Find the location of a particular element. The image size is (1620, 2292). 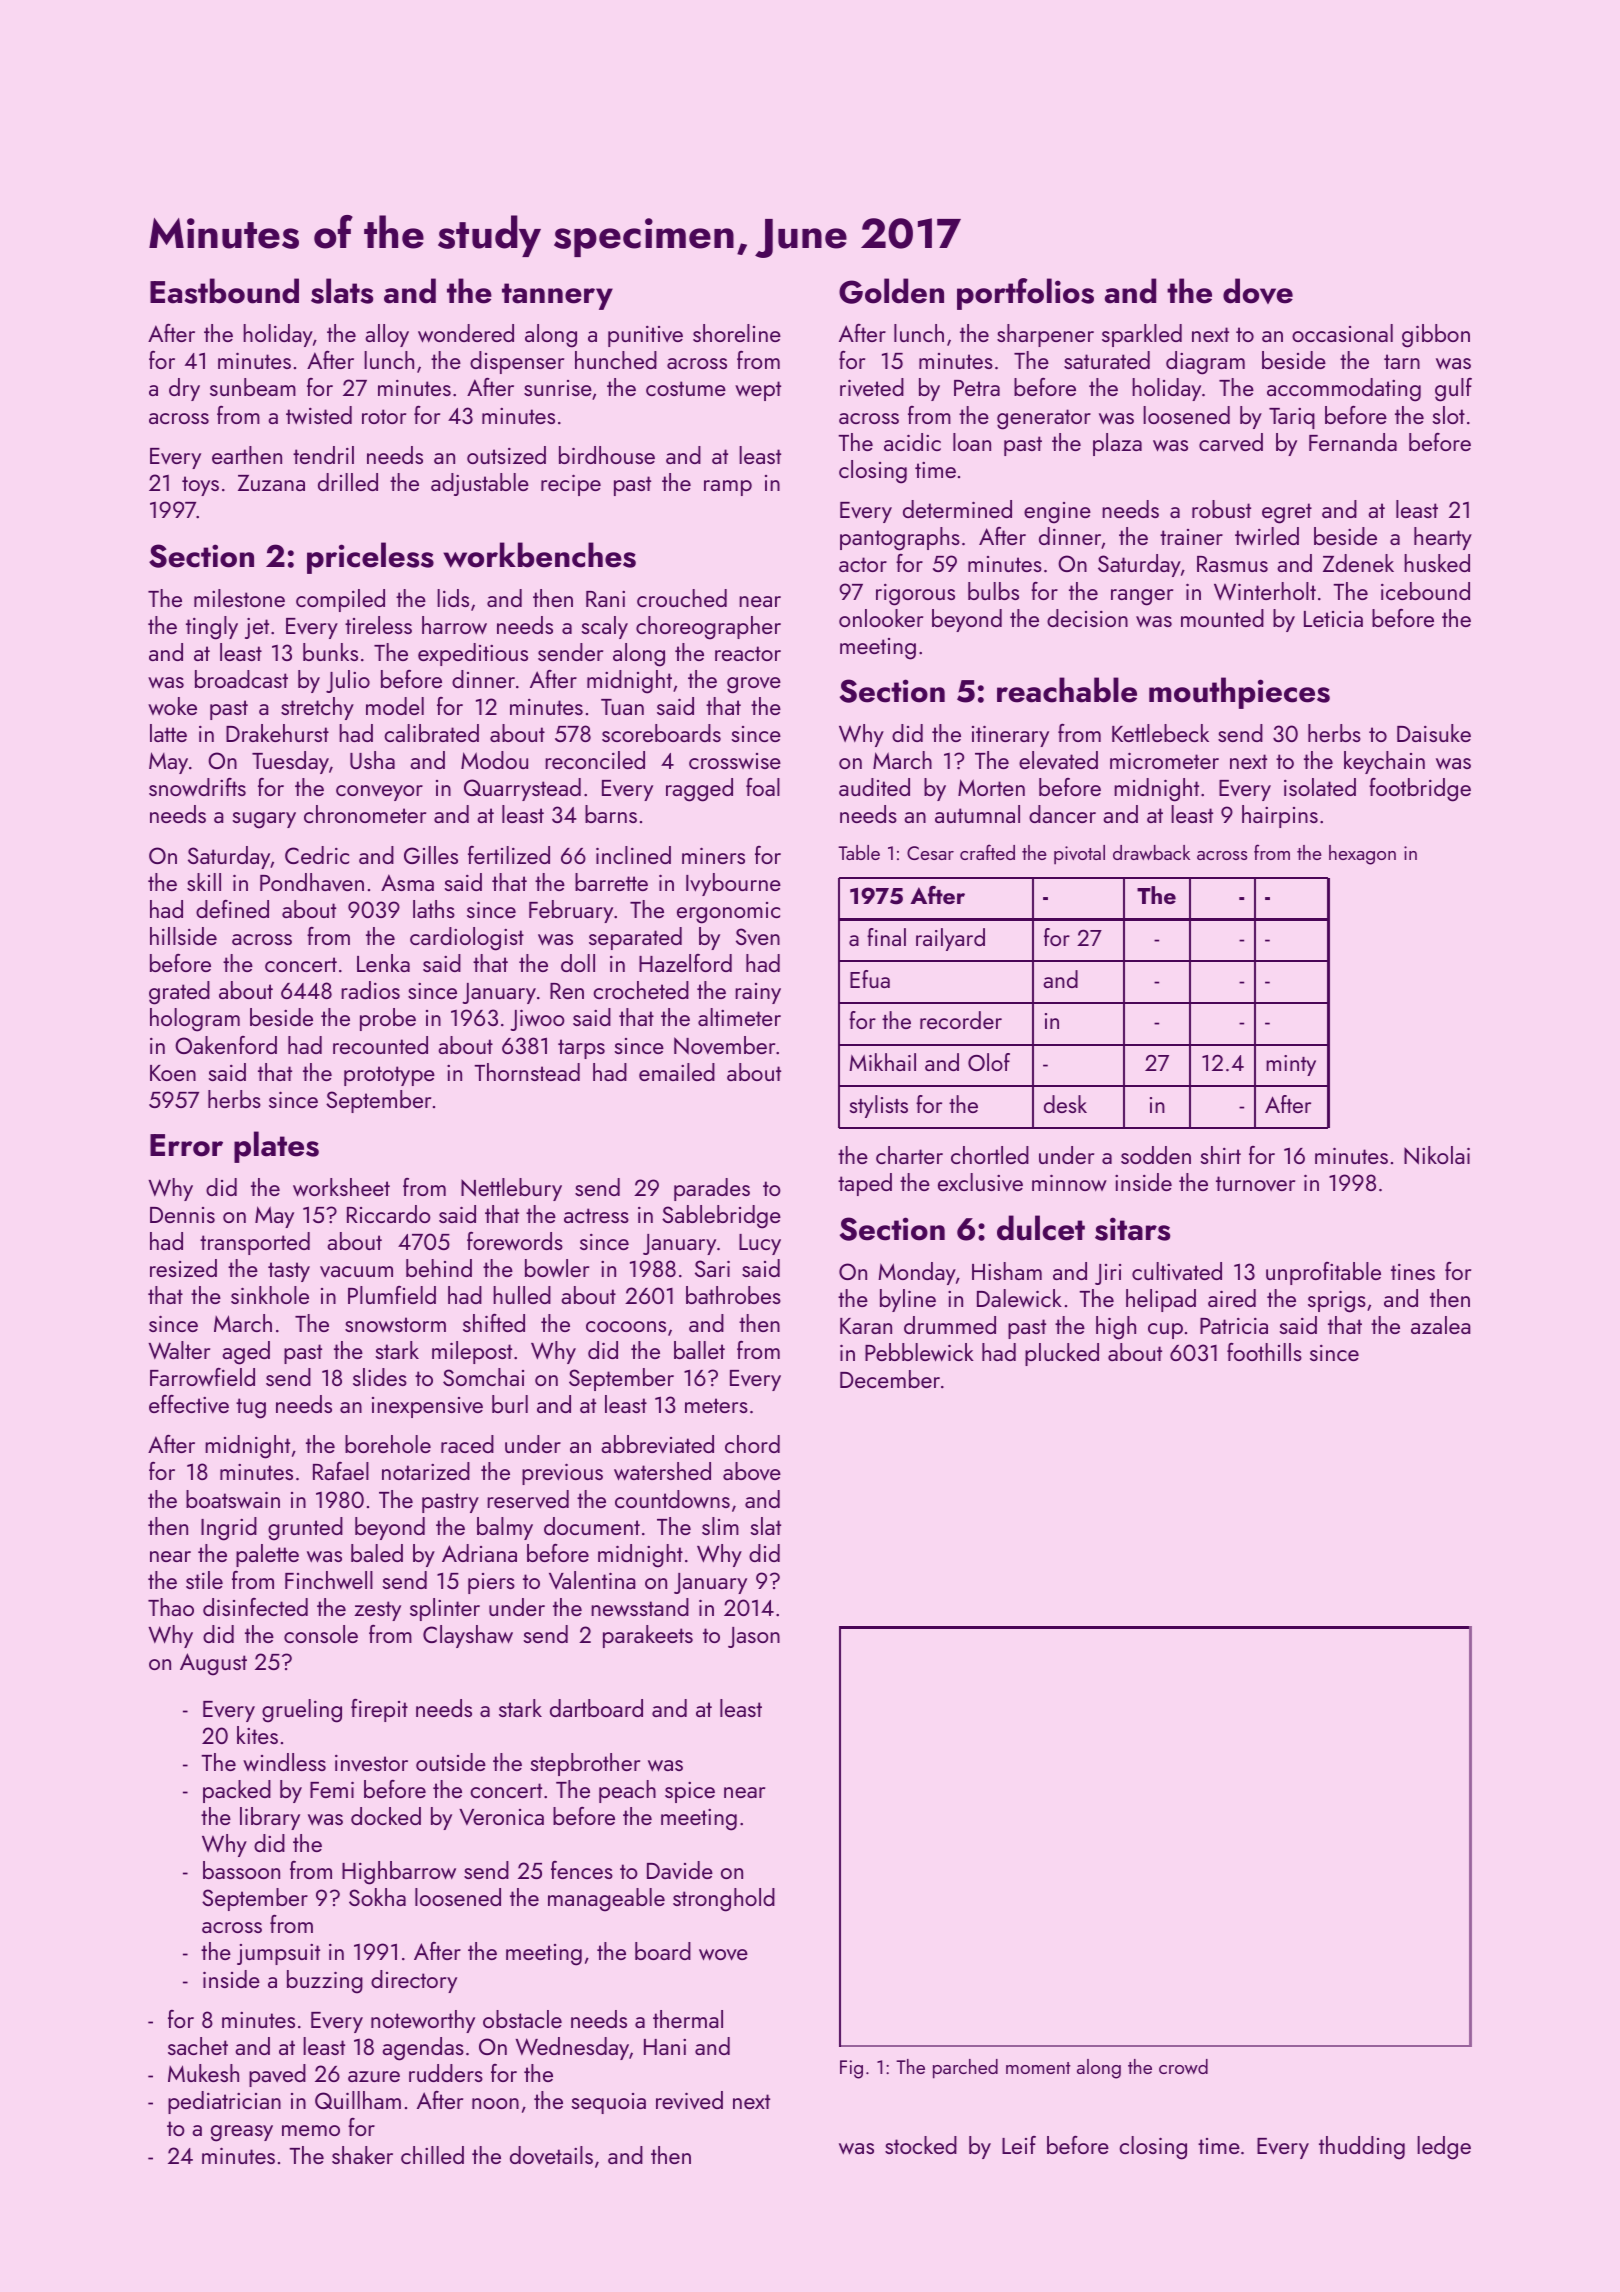

ramp is located at coordinates (728, 488).
